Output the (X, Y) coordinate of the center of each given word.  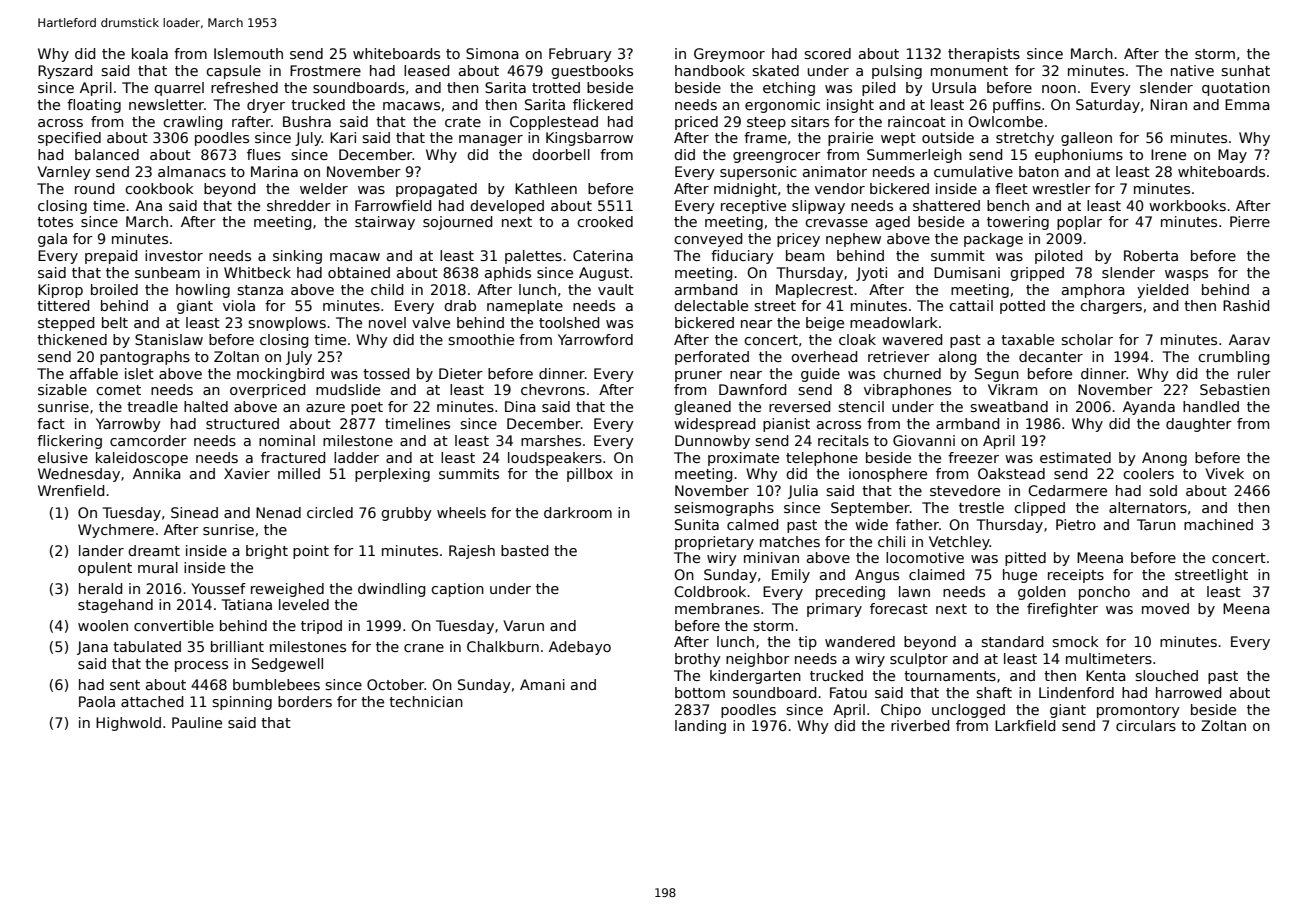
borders (305, 701)
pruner (698, 376)
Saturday (1108, 106)
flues (264, 154)
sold (1163, 490)
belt (115, 322)
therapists (984, 55)
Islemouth (248, 53)
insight (850, 106)
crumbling (1233, 358)
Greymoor (729, 55)
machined (1218, 524)
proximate (743, 459)
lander (101, 550)
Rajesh (472, 552)
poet (367, 408)
